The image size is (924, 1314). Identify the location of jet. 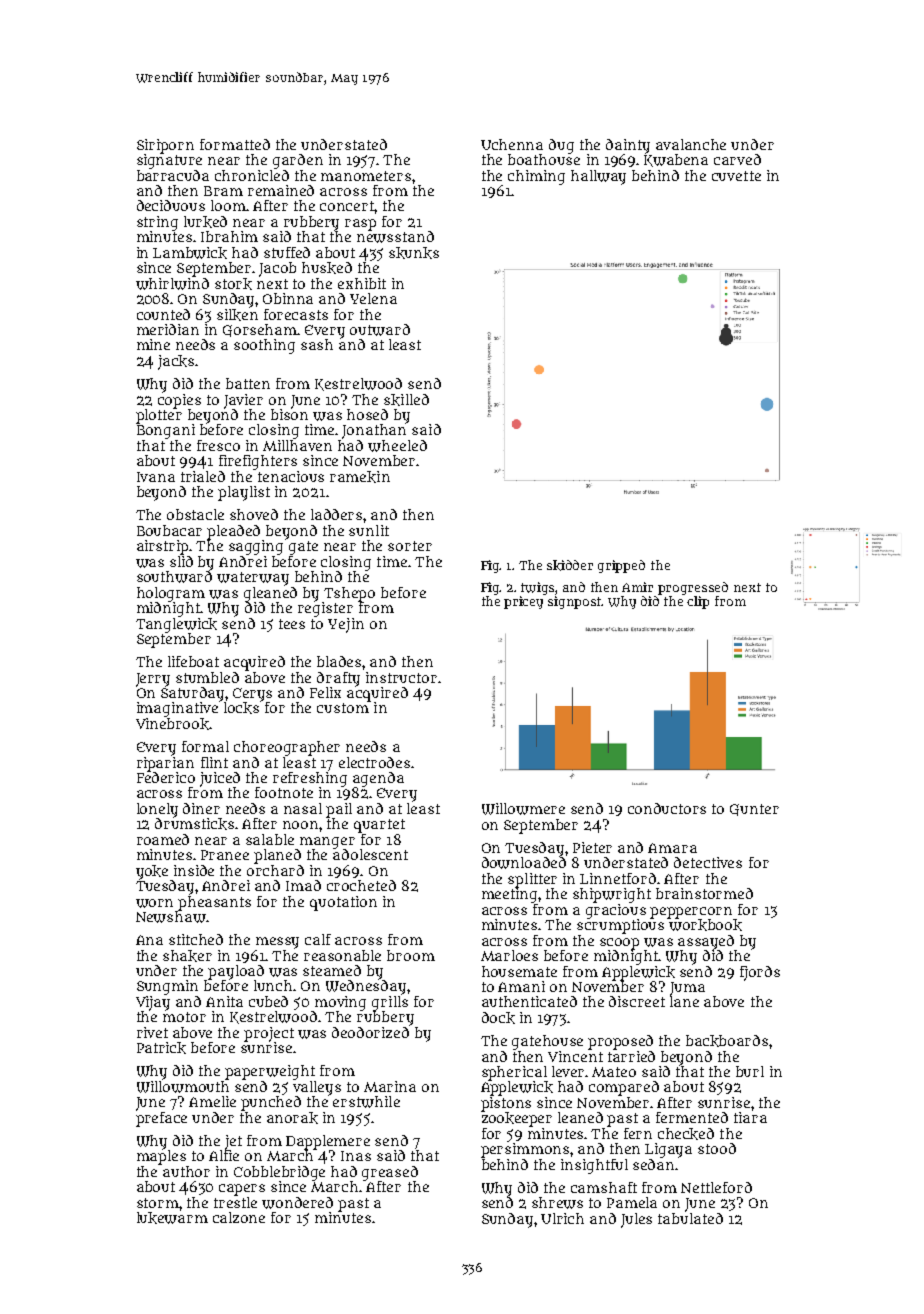
(233, 1142).
